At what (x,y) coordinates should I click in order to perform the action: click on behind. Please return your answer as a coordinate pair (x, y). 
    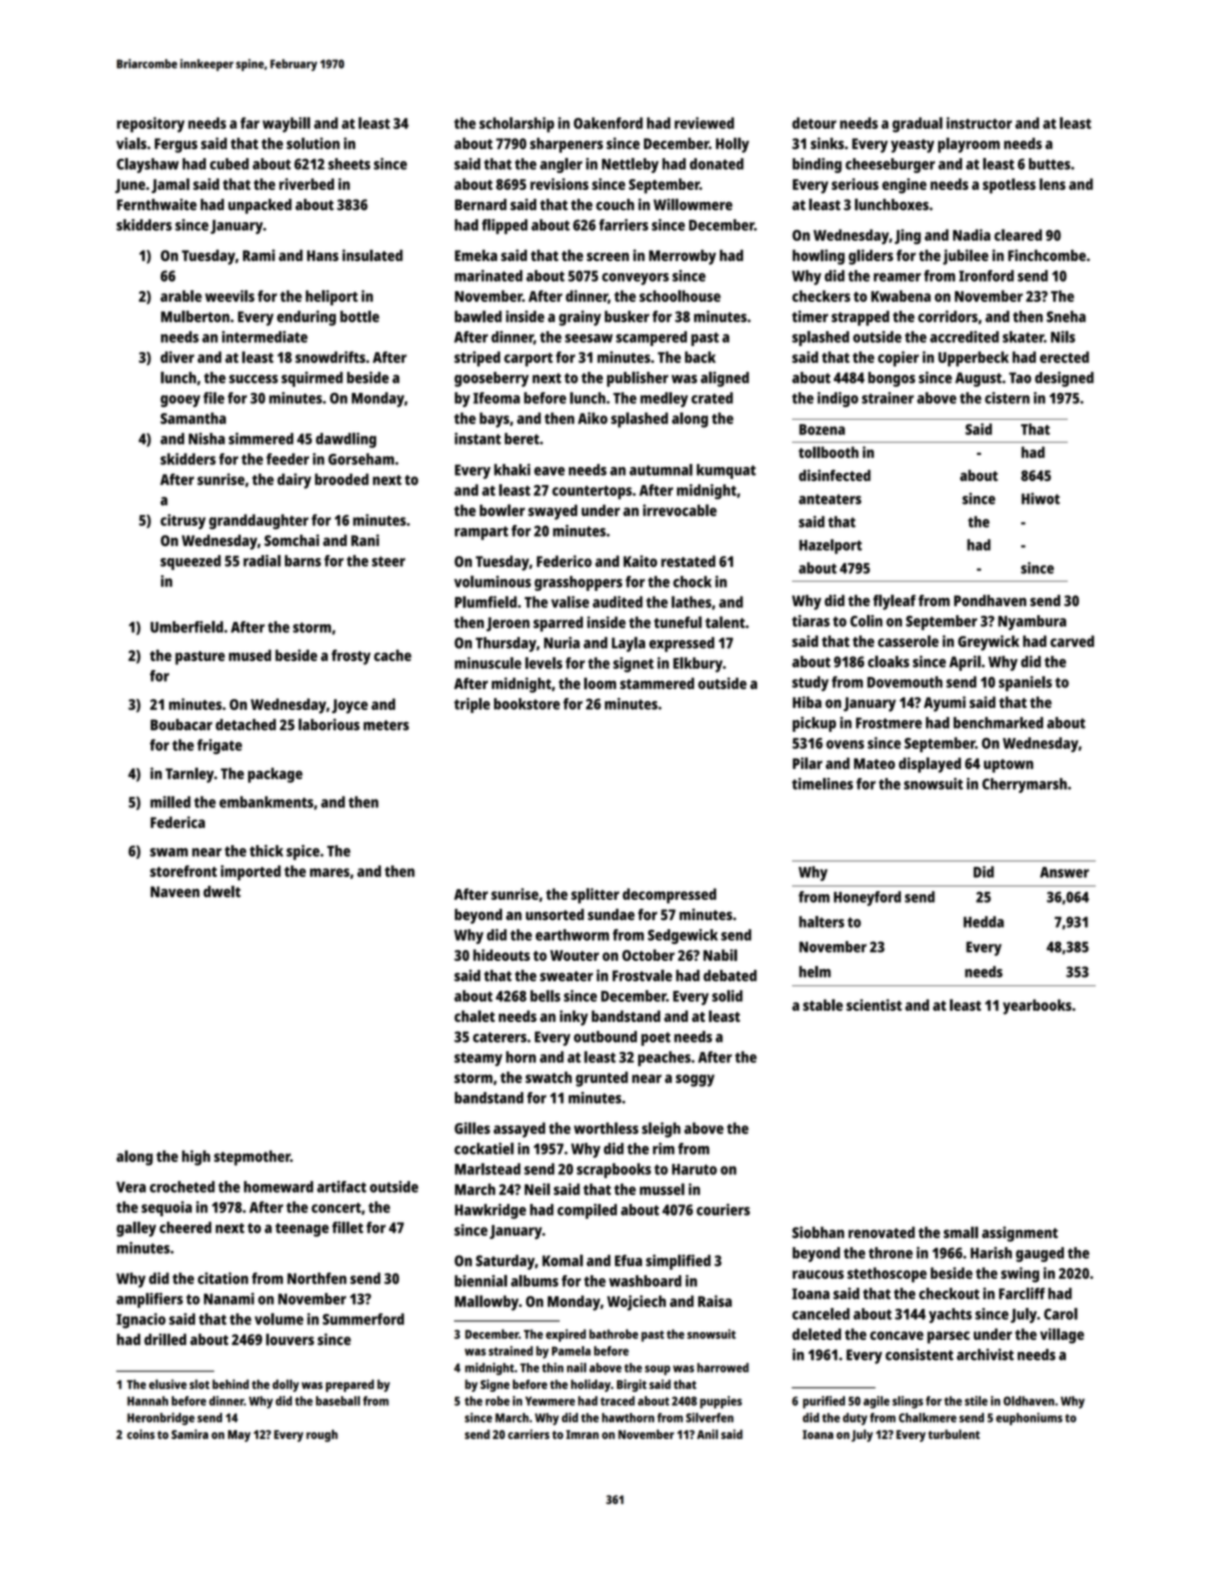
    Looking at the image, I should click on (230, 1384).
